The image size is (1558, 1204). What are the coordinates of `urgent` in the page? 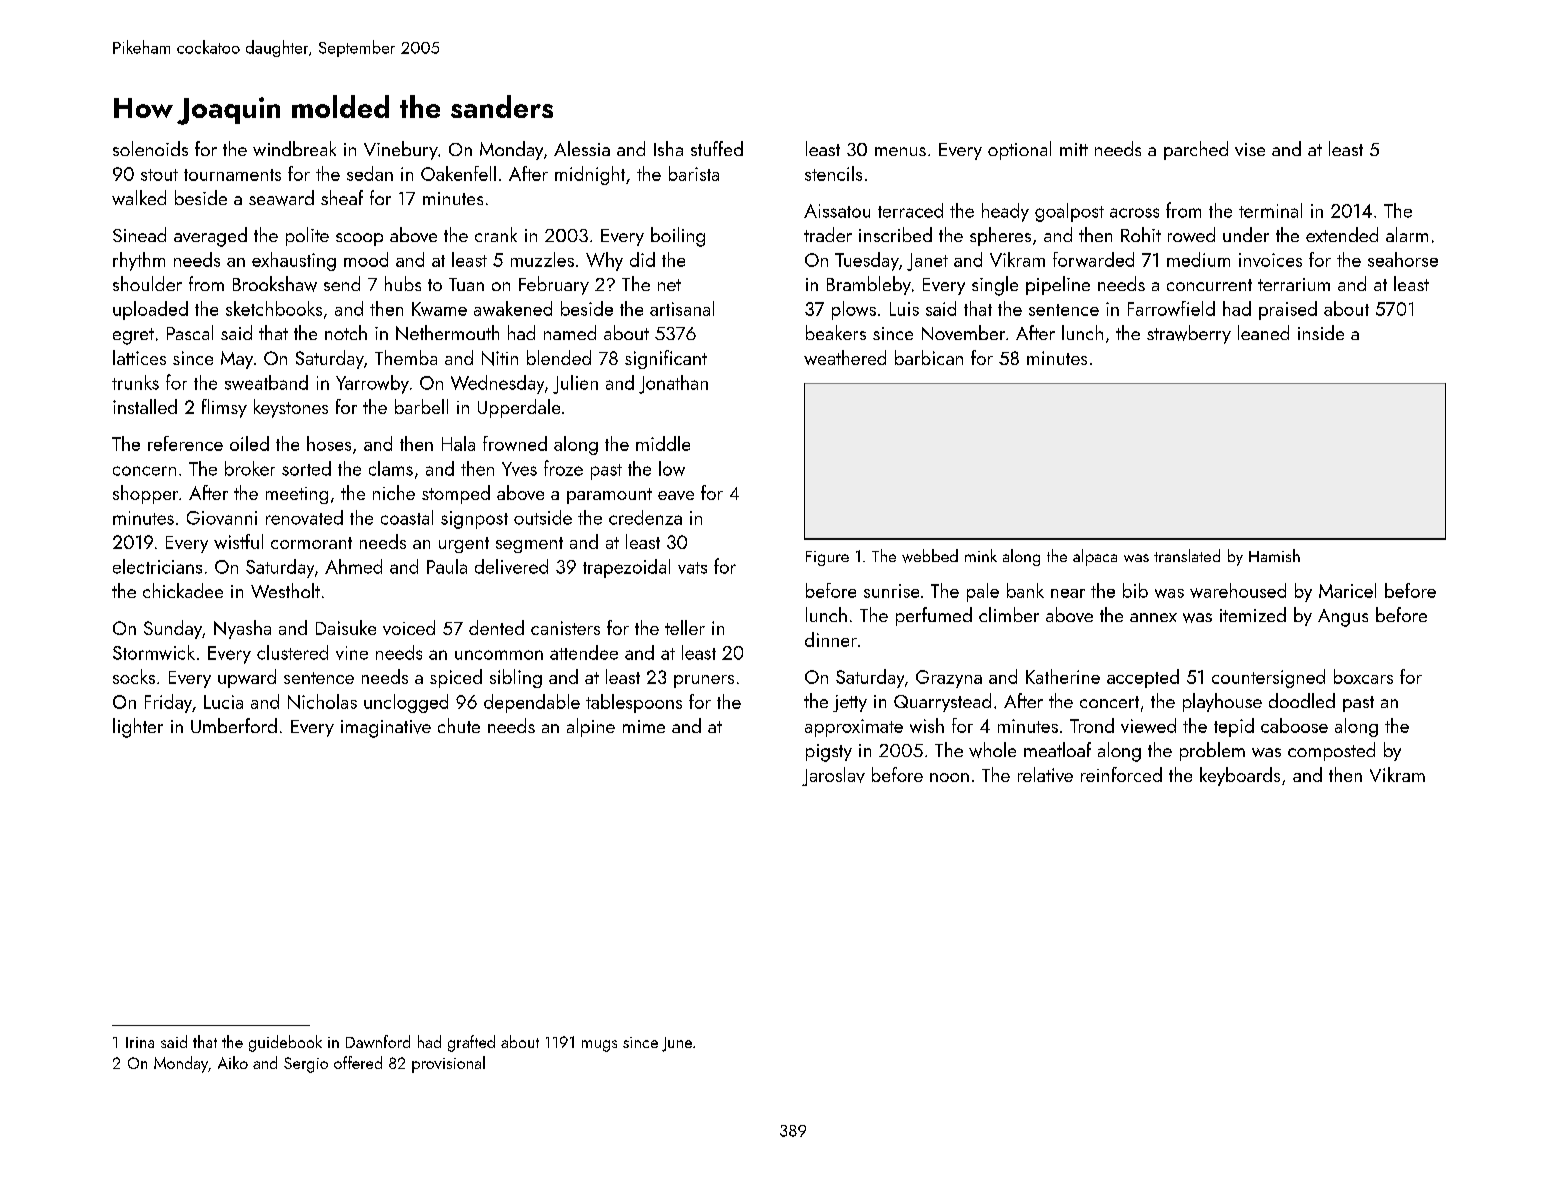 It's located at (464, 545).
